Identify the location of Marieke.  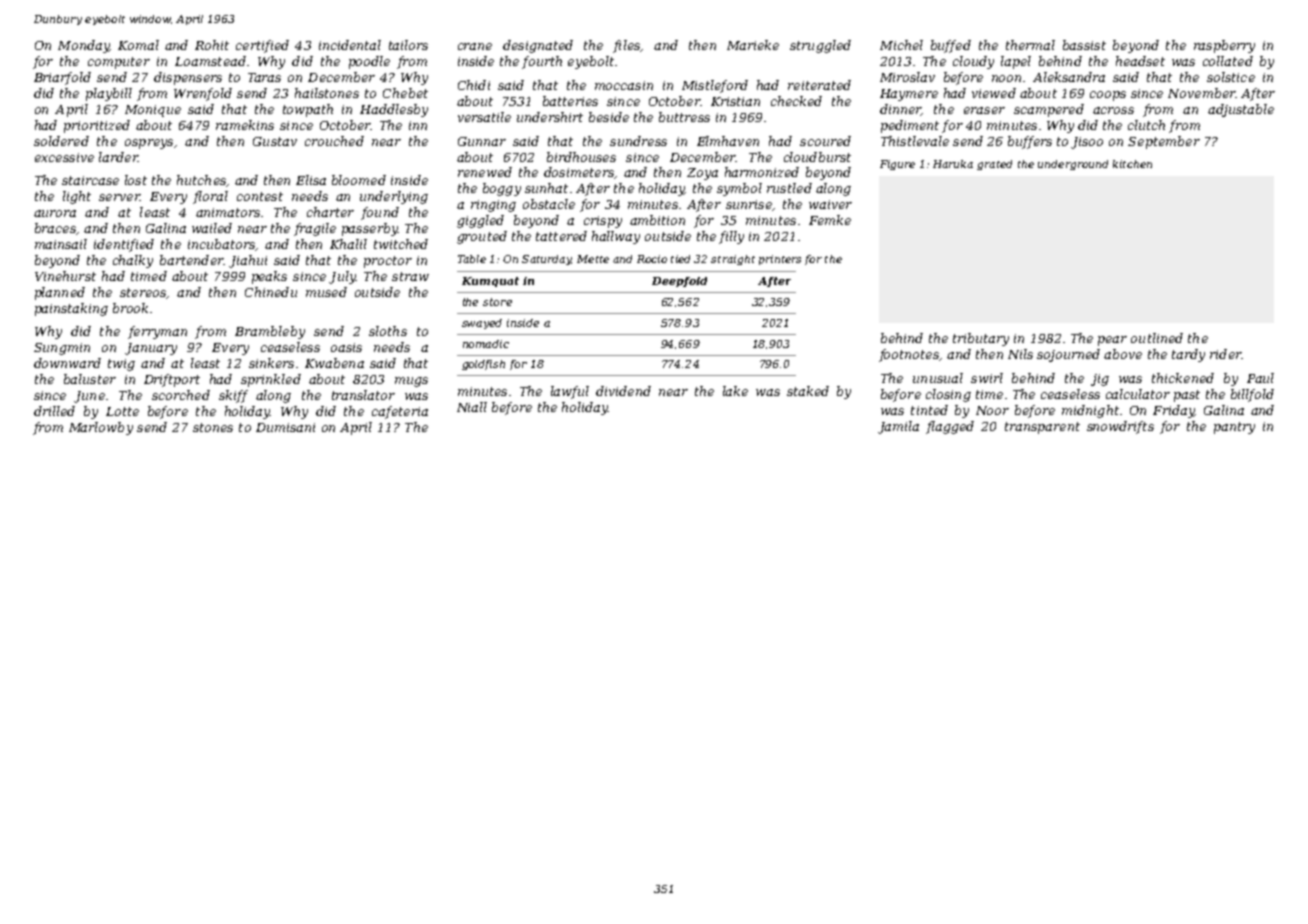
(753, 45).
